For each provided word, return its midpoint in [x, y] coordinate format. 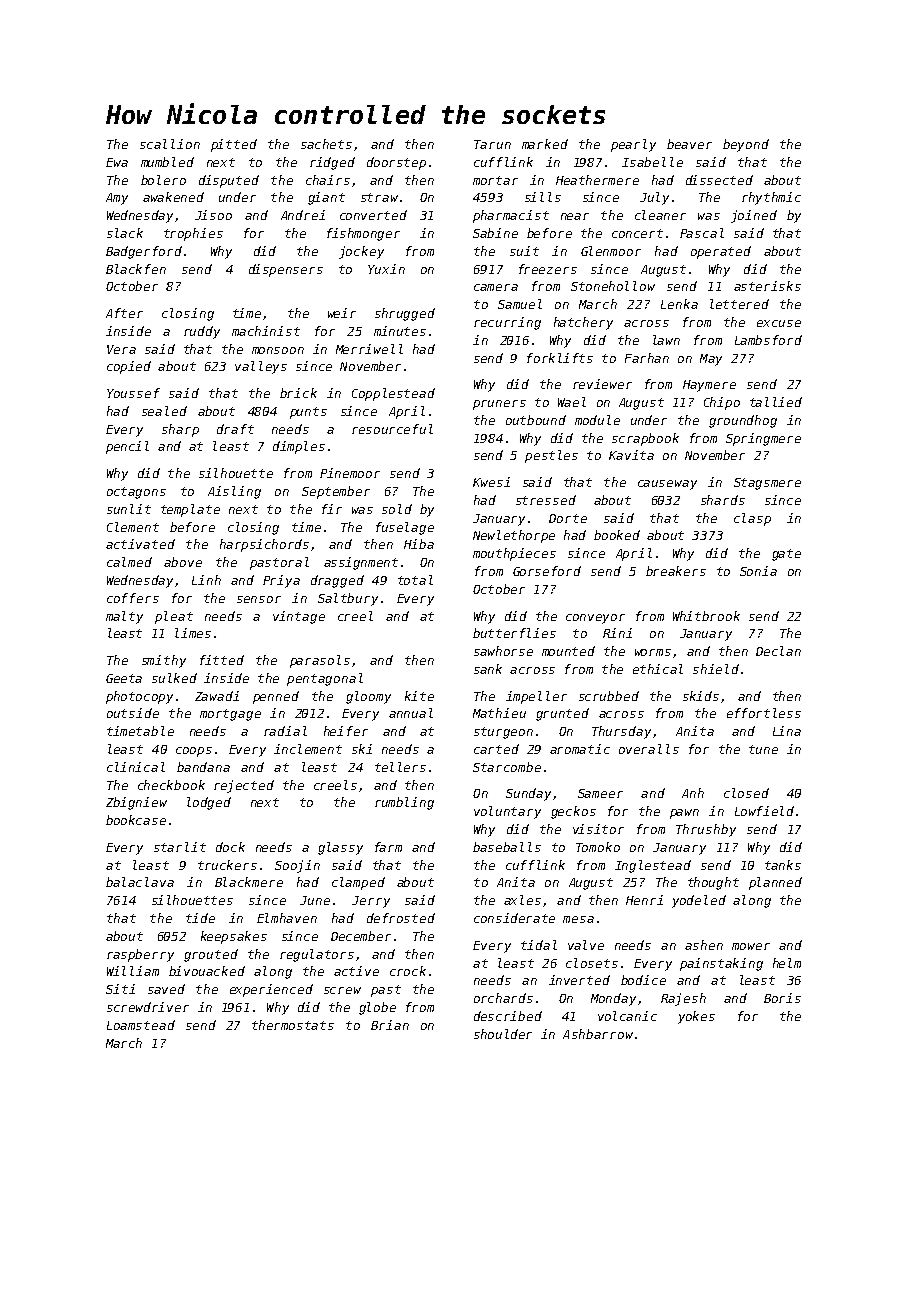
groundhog [743, 421]
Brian [390, 1025]
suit [524, 251]
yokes [696, 1017]
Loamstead [141, 1025]
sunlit [129, 509]
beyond [746, 145]
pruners [499, 405]
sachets [326, 144]
